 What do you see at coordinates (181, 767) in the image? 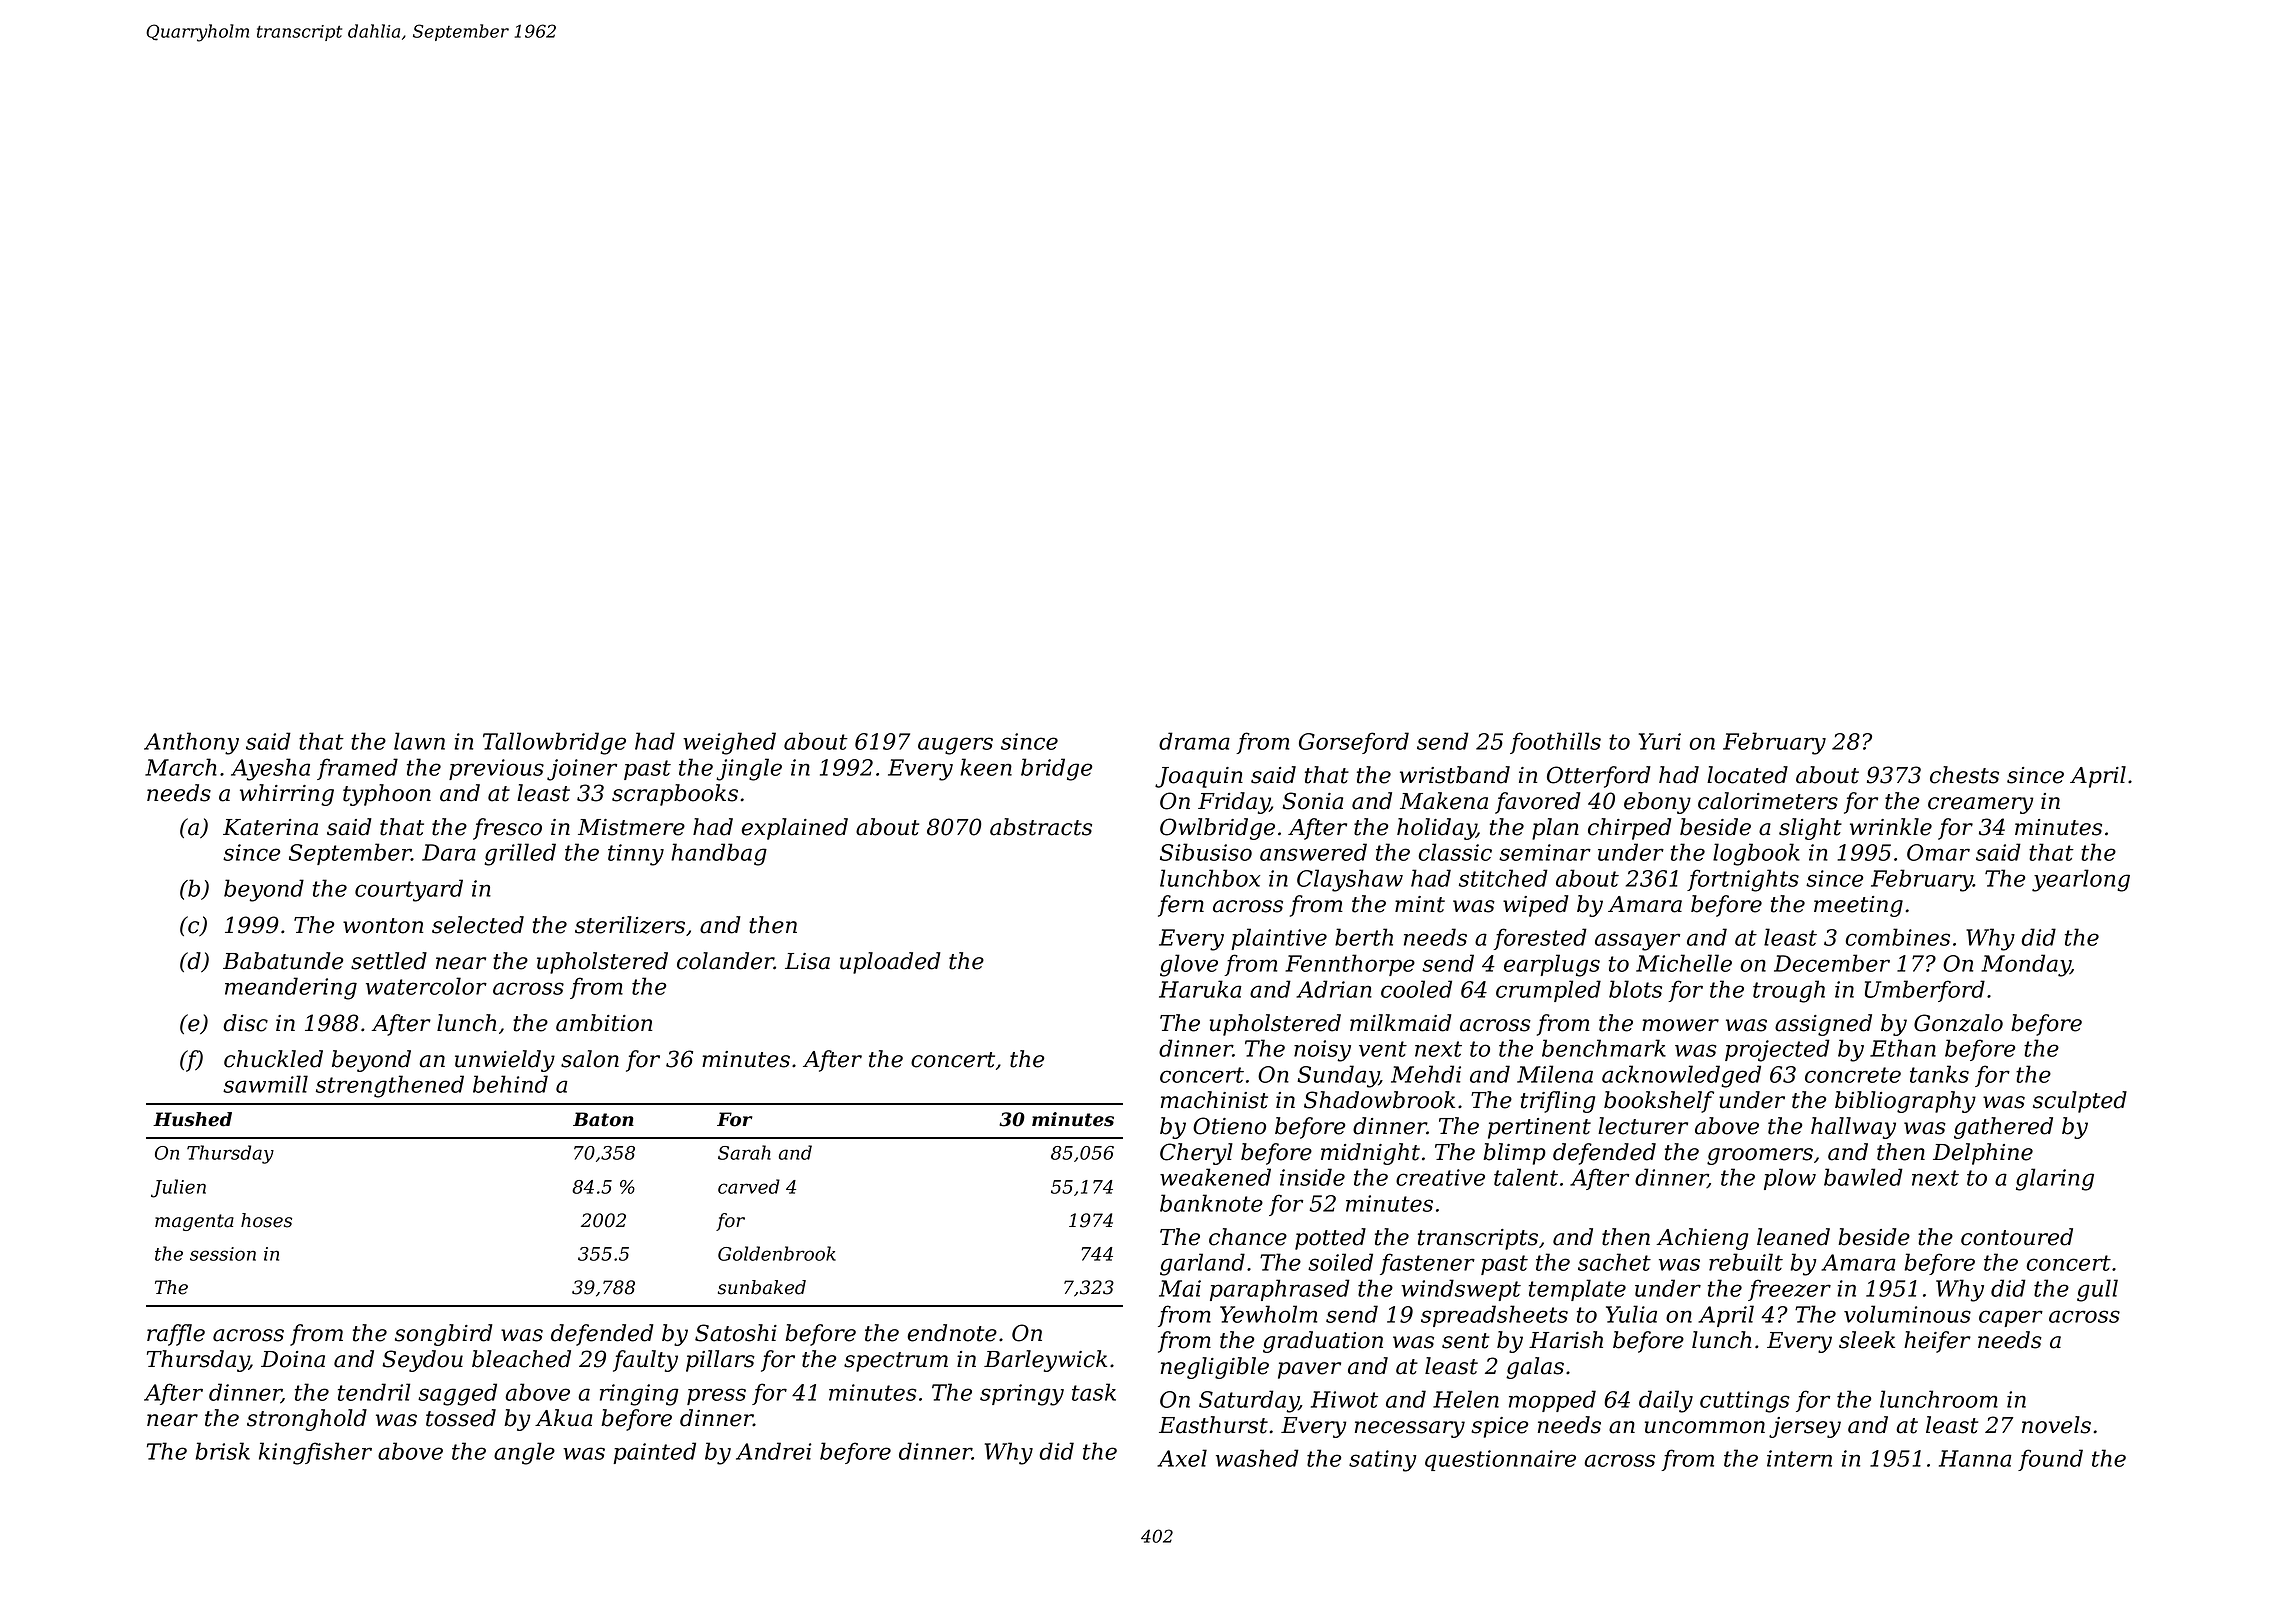
I see `March` at bounding box center [181, 767].
